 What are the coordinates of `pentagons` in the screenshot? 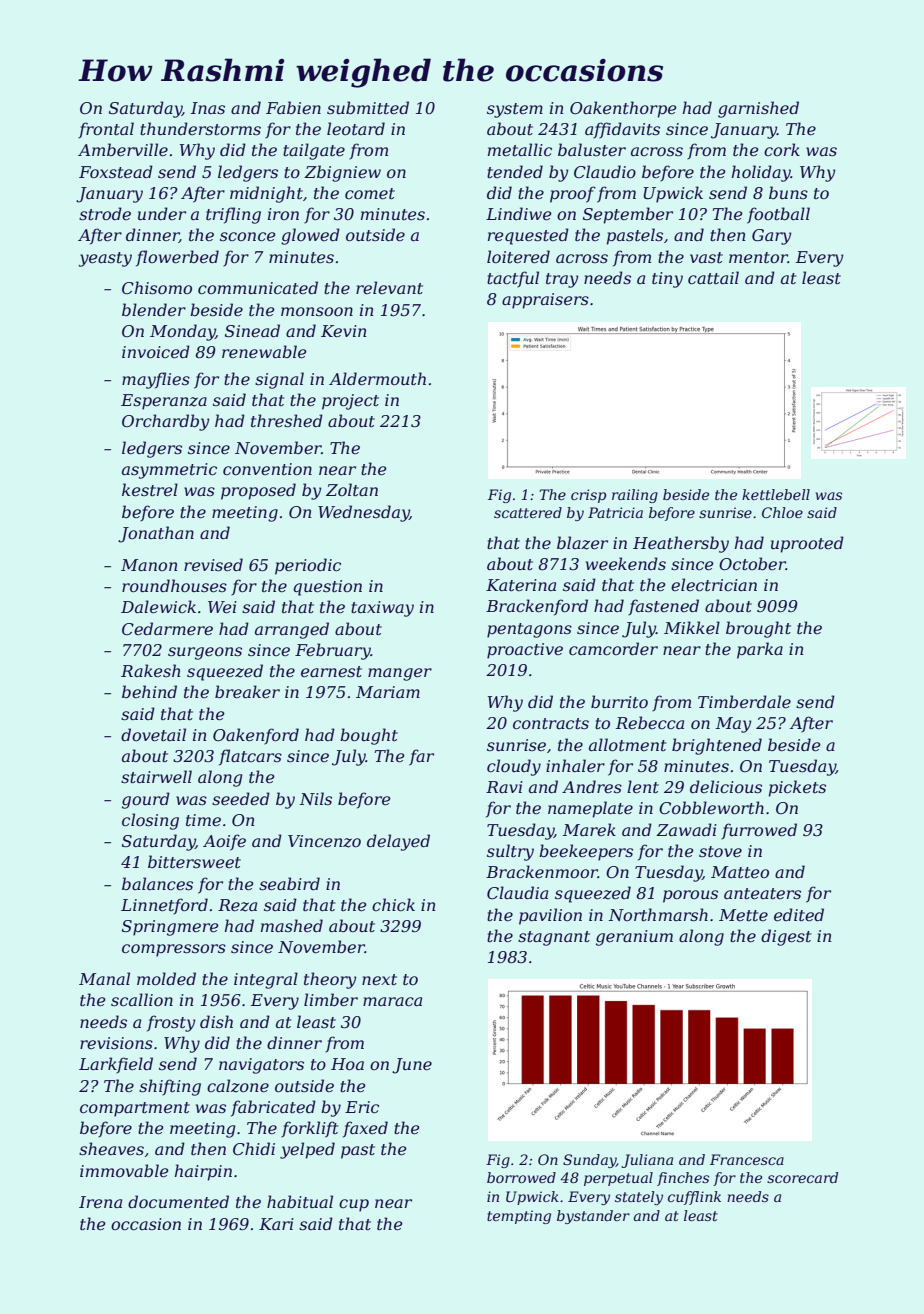 It's located at (529, 630).
